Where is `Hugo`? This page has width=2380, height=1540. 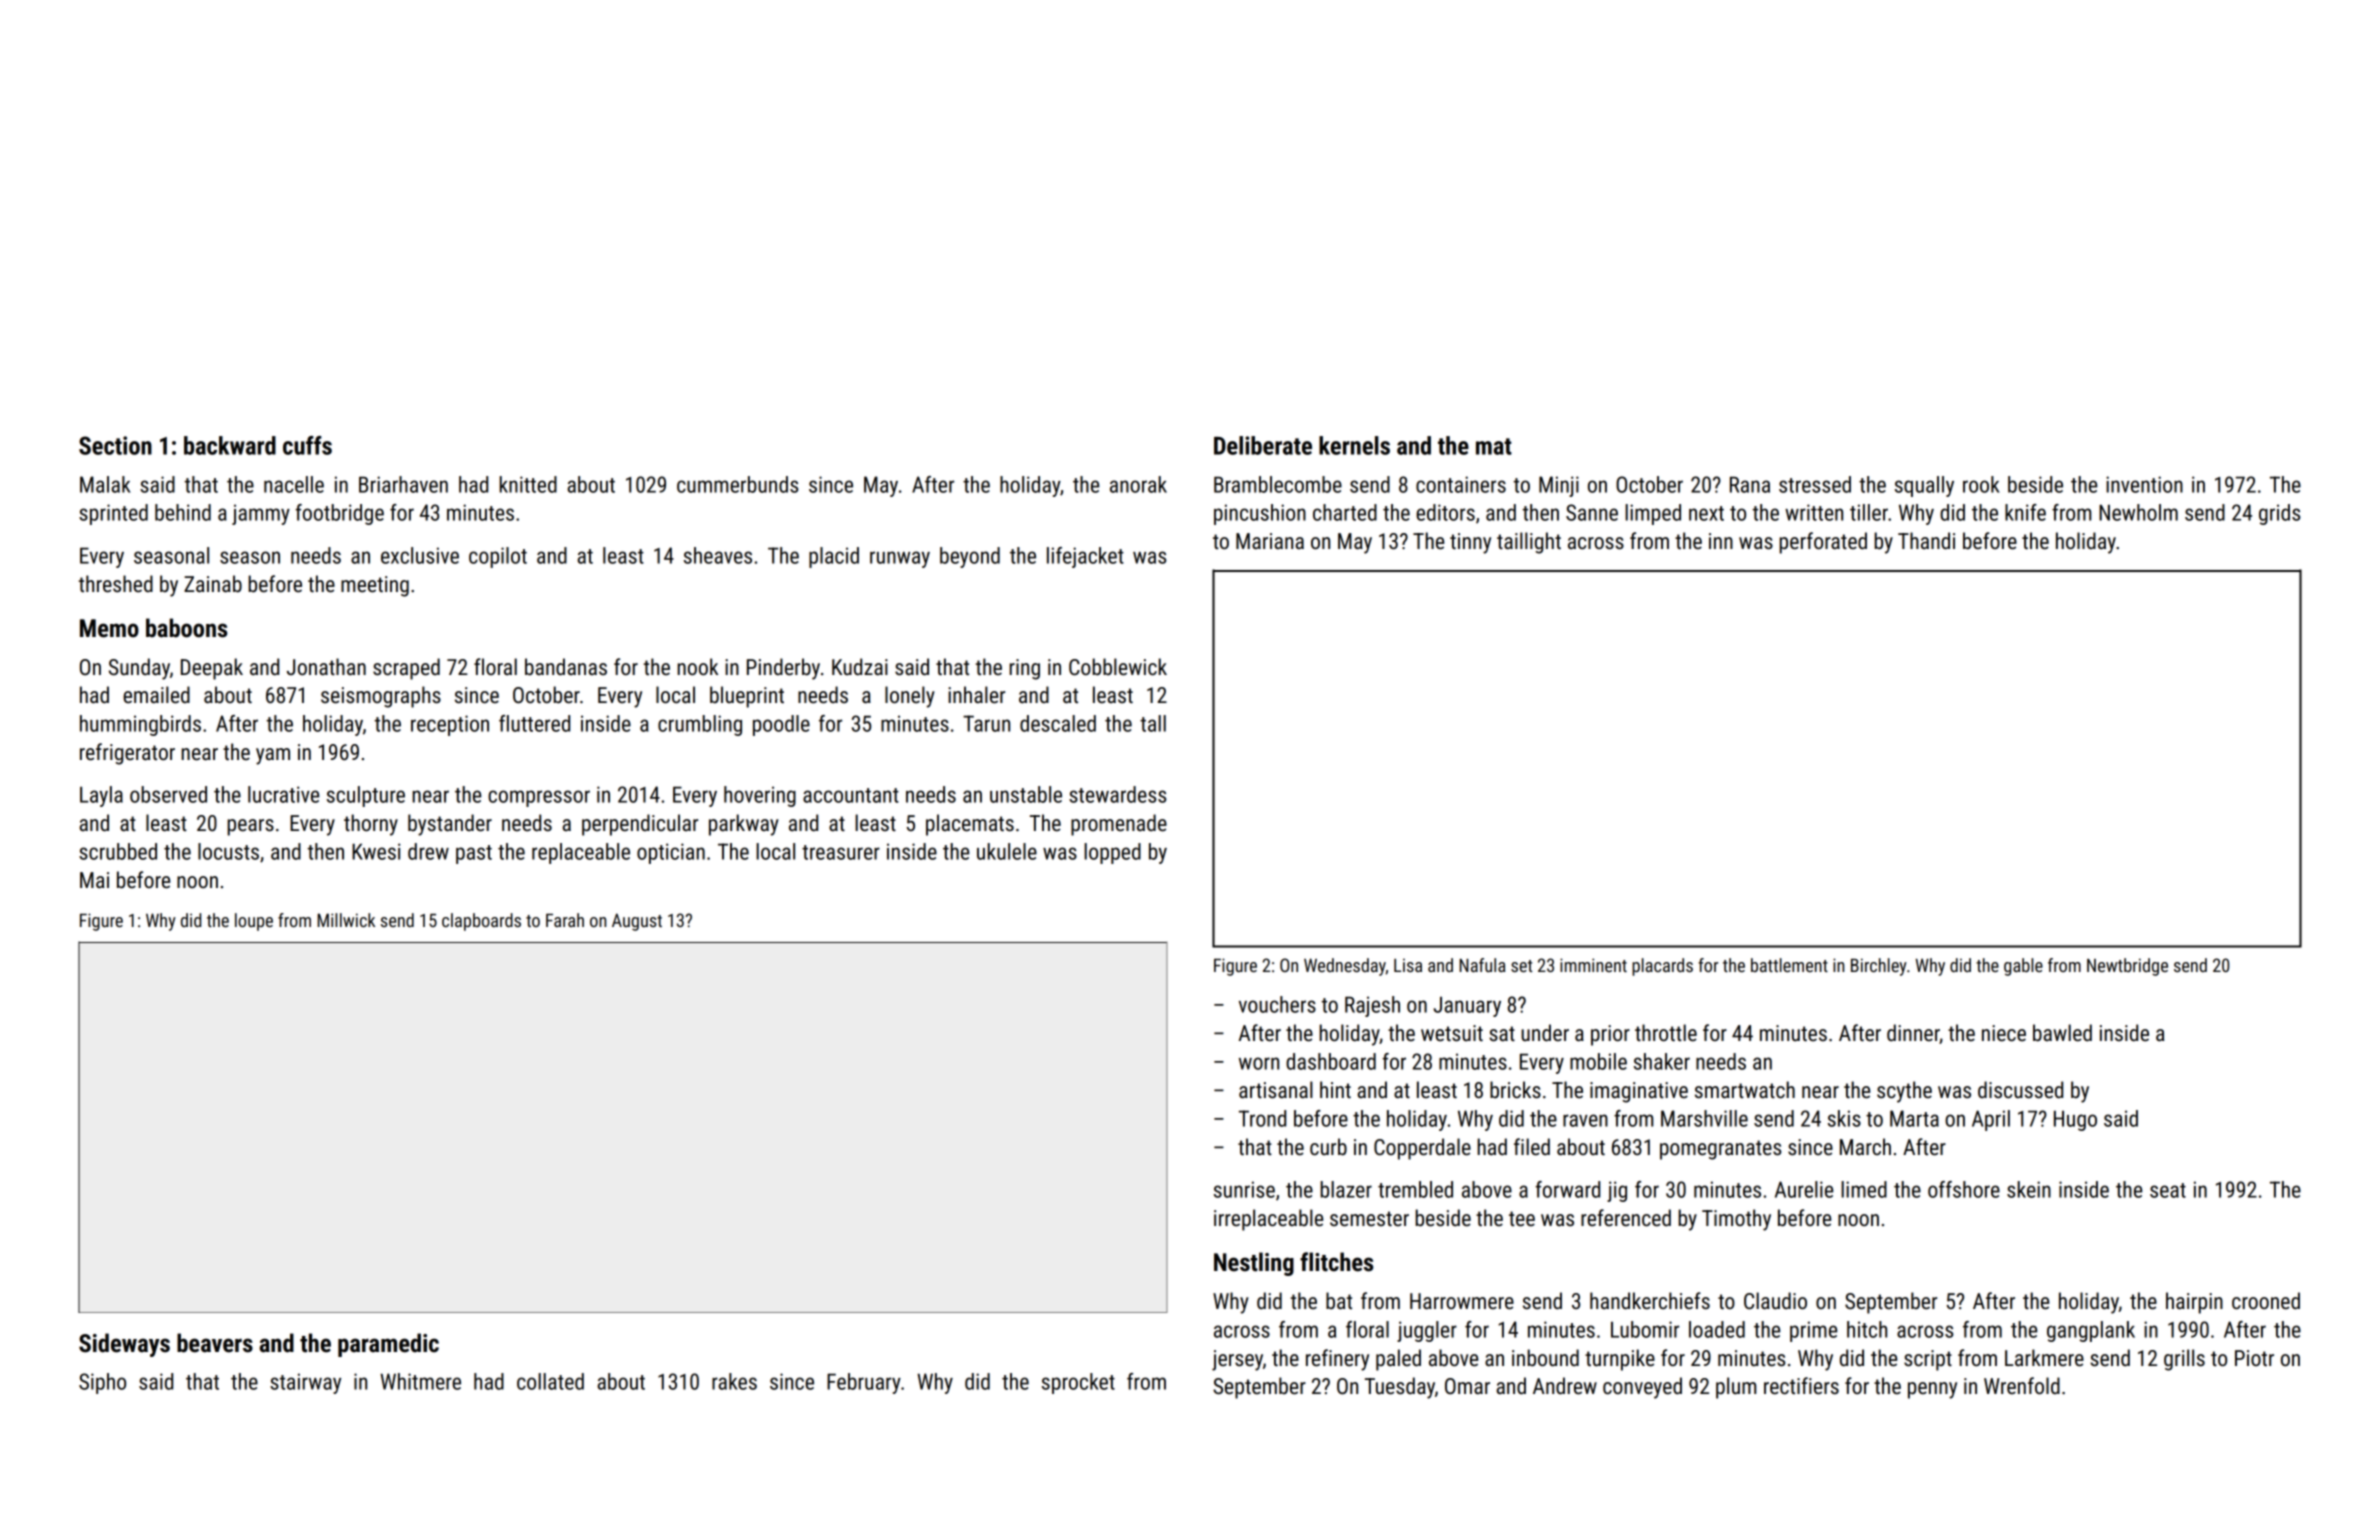 Hugo is located at coordinates (2075, 1121).
